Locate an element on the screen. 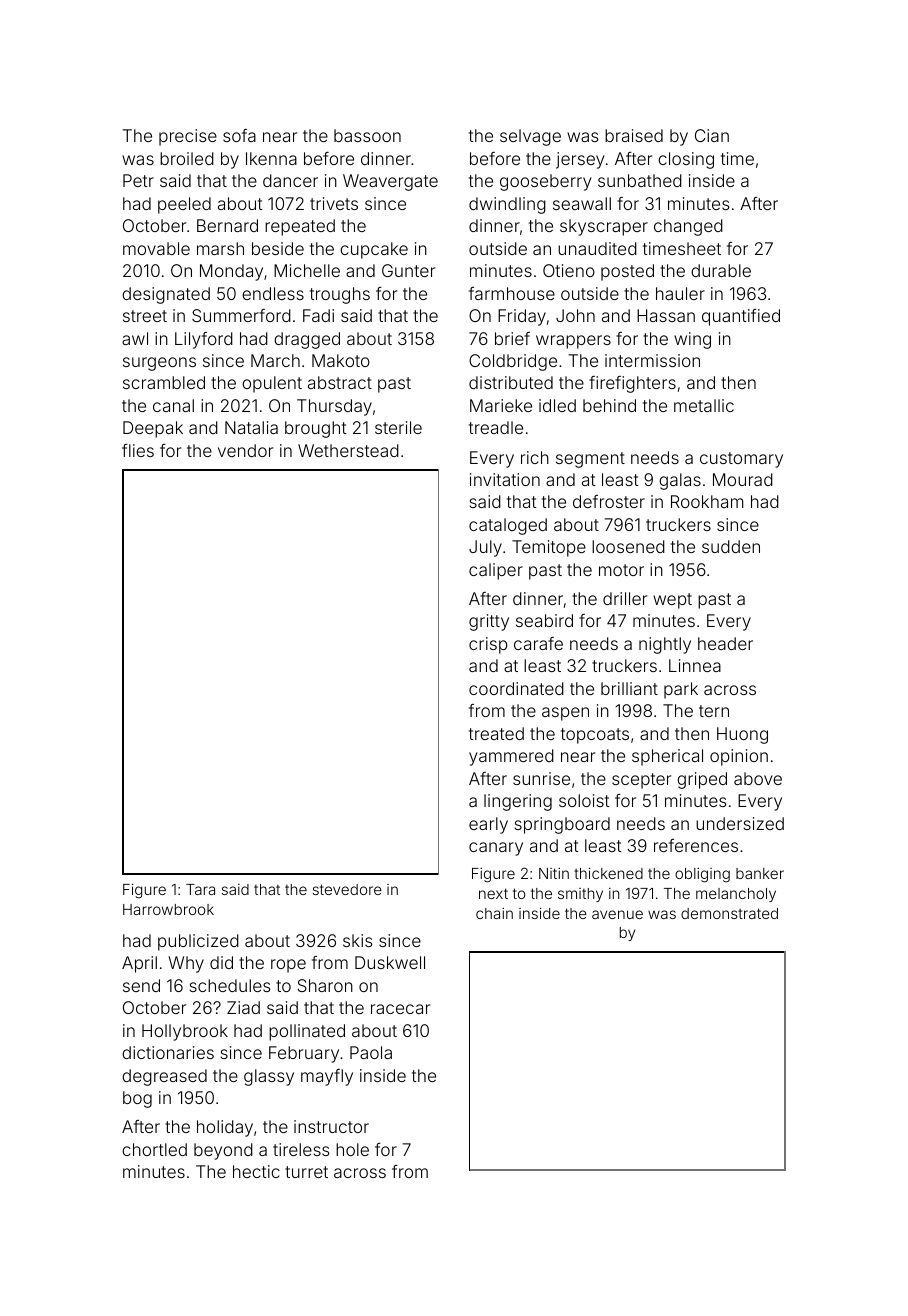 This screenshot has width=908, height=1316. Wetherstead is located at coordinates (348, 450).
